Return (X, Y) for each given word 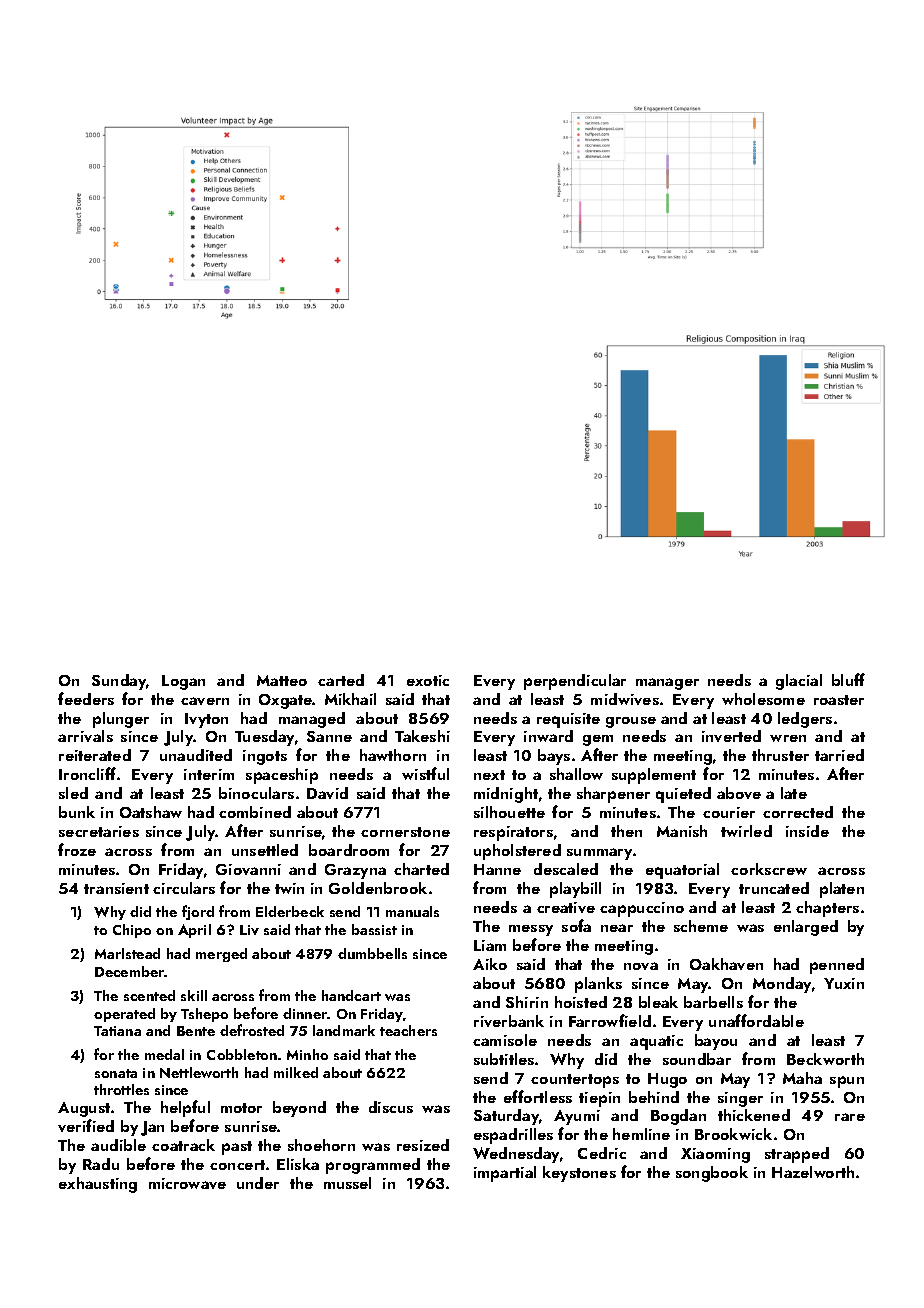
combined (255, 812)
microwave (187, 1183)
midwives (625, 699)
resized (423, 1145)
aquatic (656, 1042)
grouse (631, 722)
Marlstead (127, 953)
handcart (351, 995)
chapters (827, 909)
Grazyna (355, 871)
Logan (183, 682)
